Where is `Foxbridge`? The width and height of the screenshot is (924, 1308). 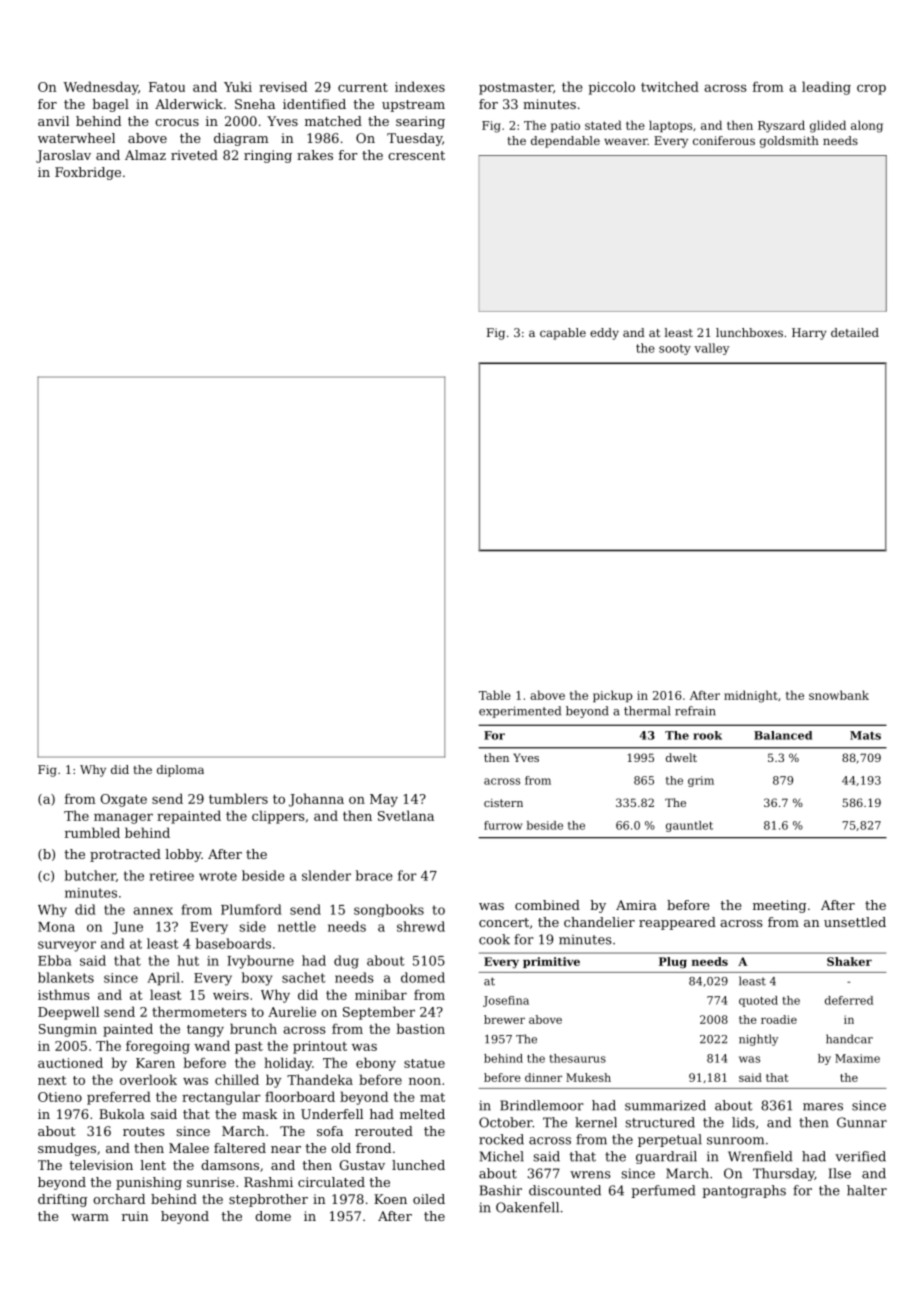
Foxbridge is located at coordinates (88, 173).
